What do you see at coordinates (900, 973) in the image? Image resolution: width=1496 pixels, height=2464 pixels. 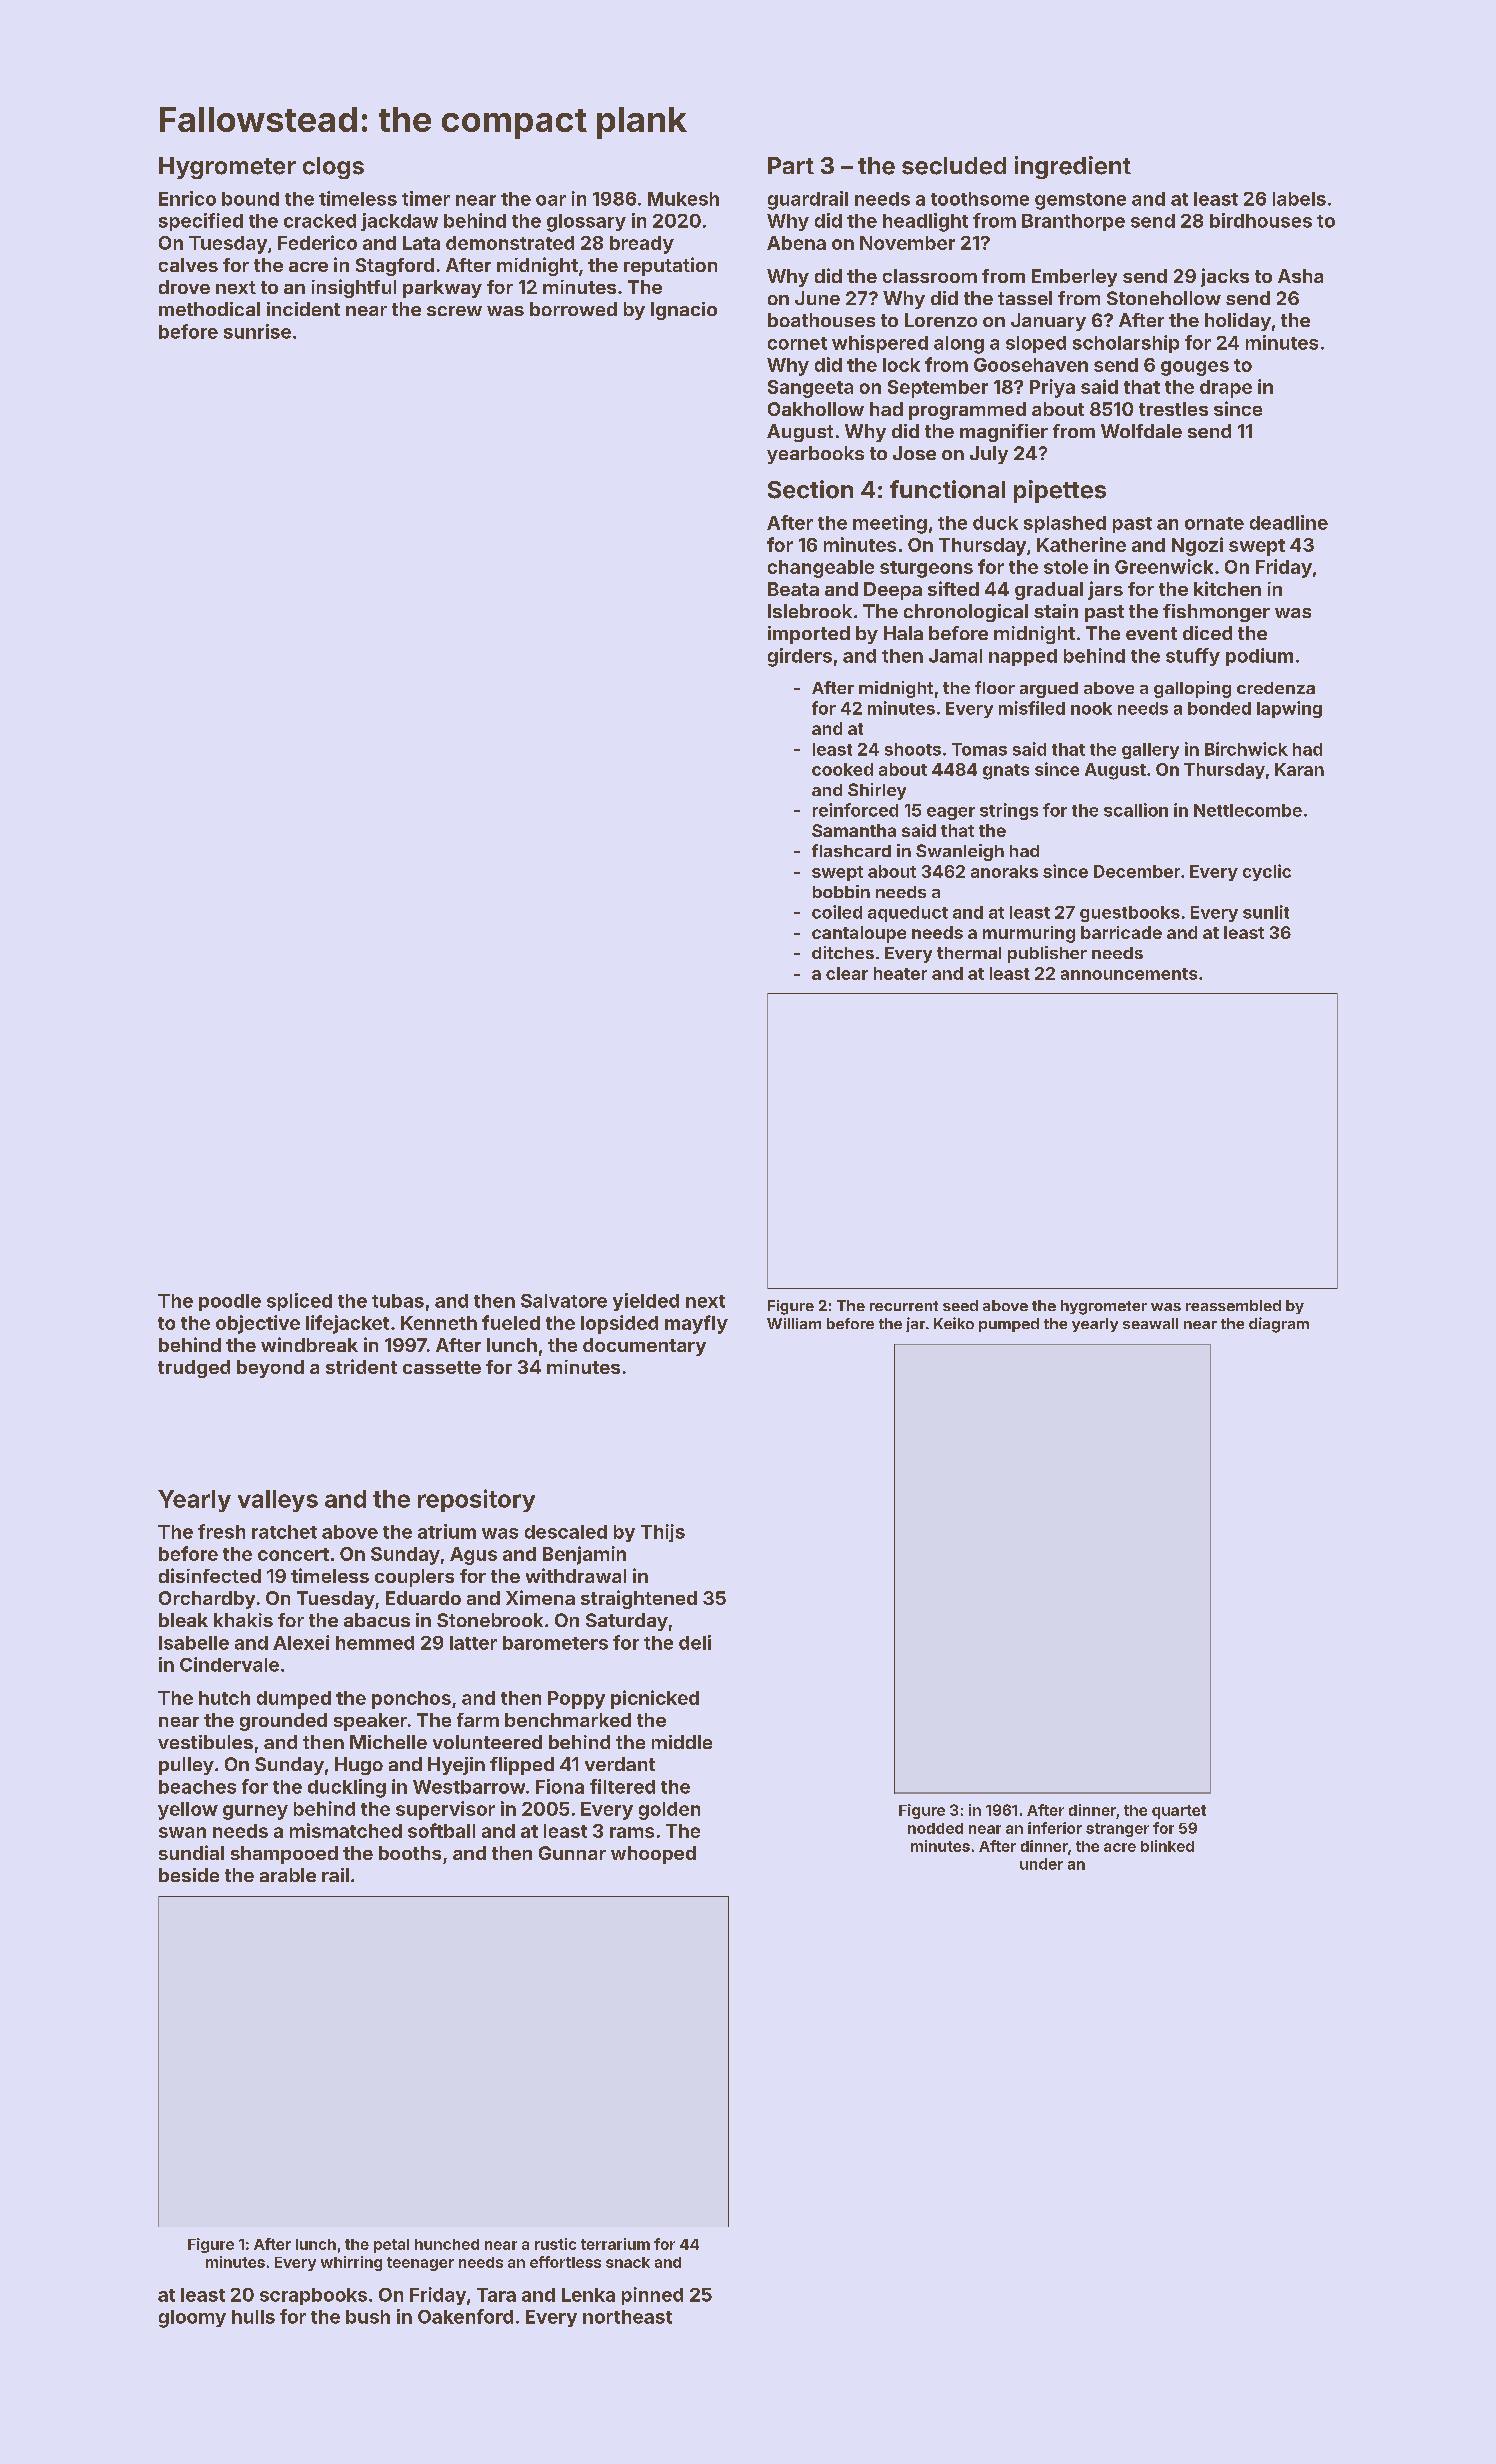 I see `heater` at bounding box center [900, 973].
